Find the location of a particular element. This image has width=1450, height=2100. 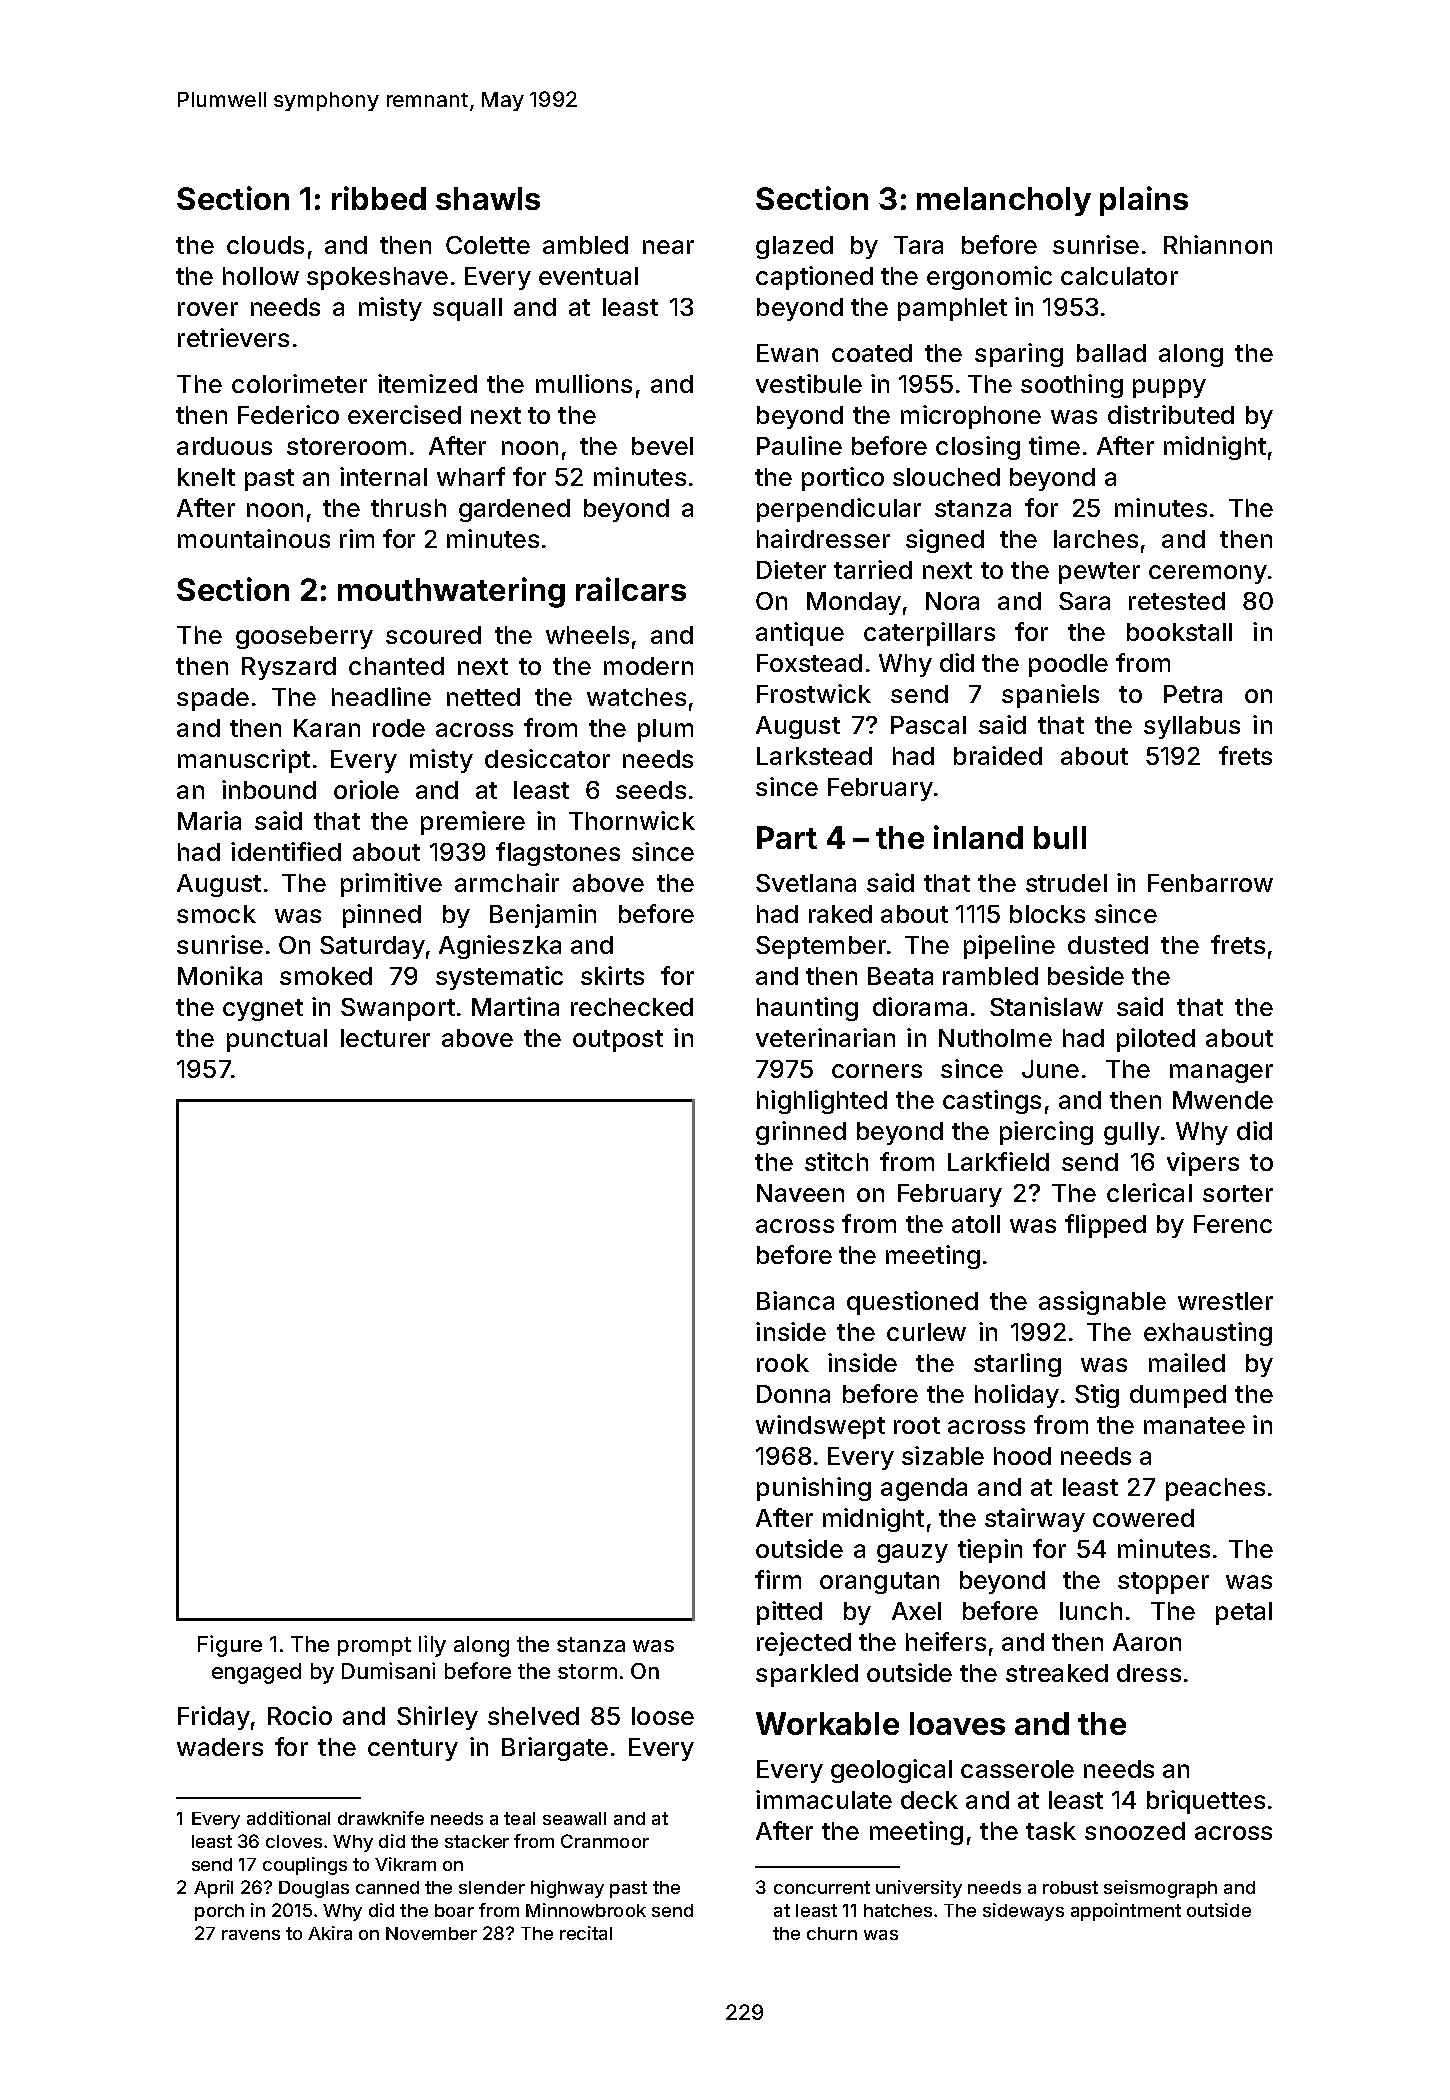

railcars is located at coordinates (631, 589).
